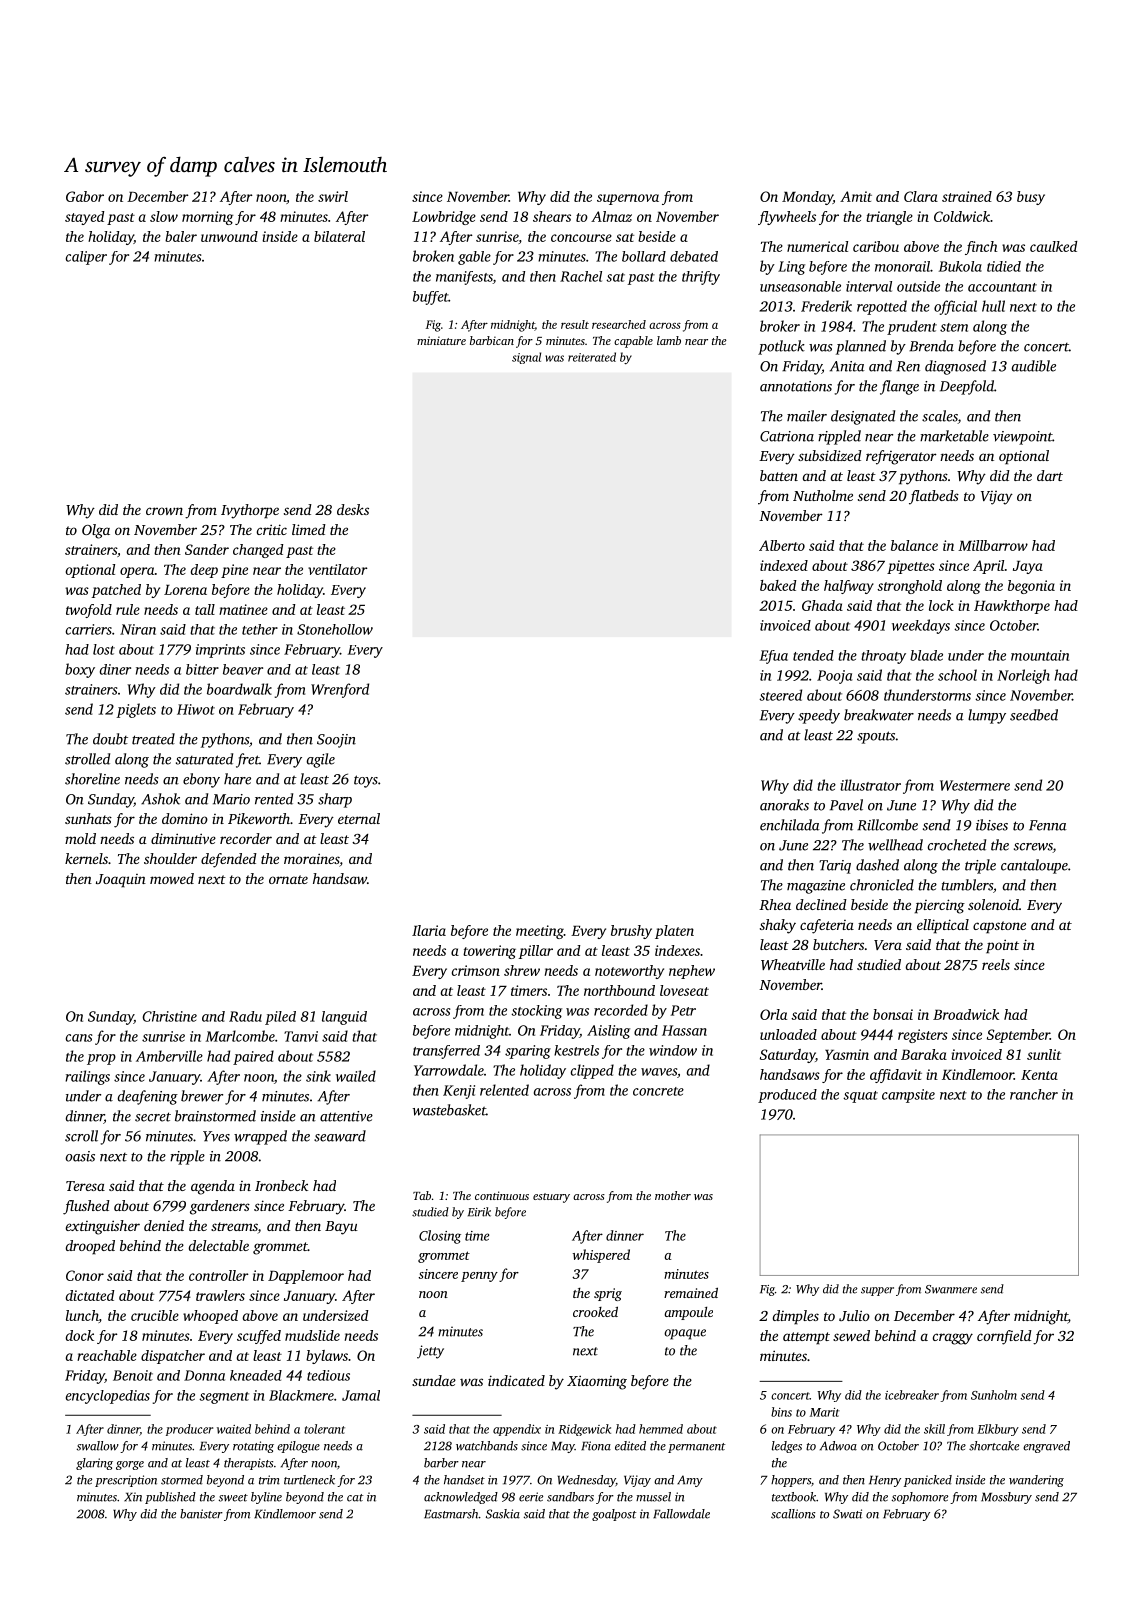  What do you see at coordinates (628, 199) in the screenshot?
I see `supernova` at bounding box center [628, 199].
